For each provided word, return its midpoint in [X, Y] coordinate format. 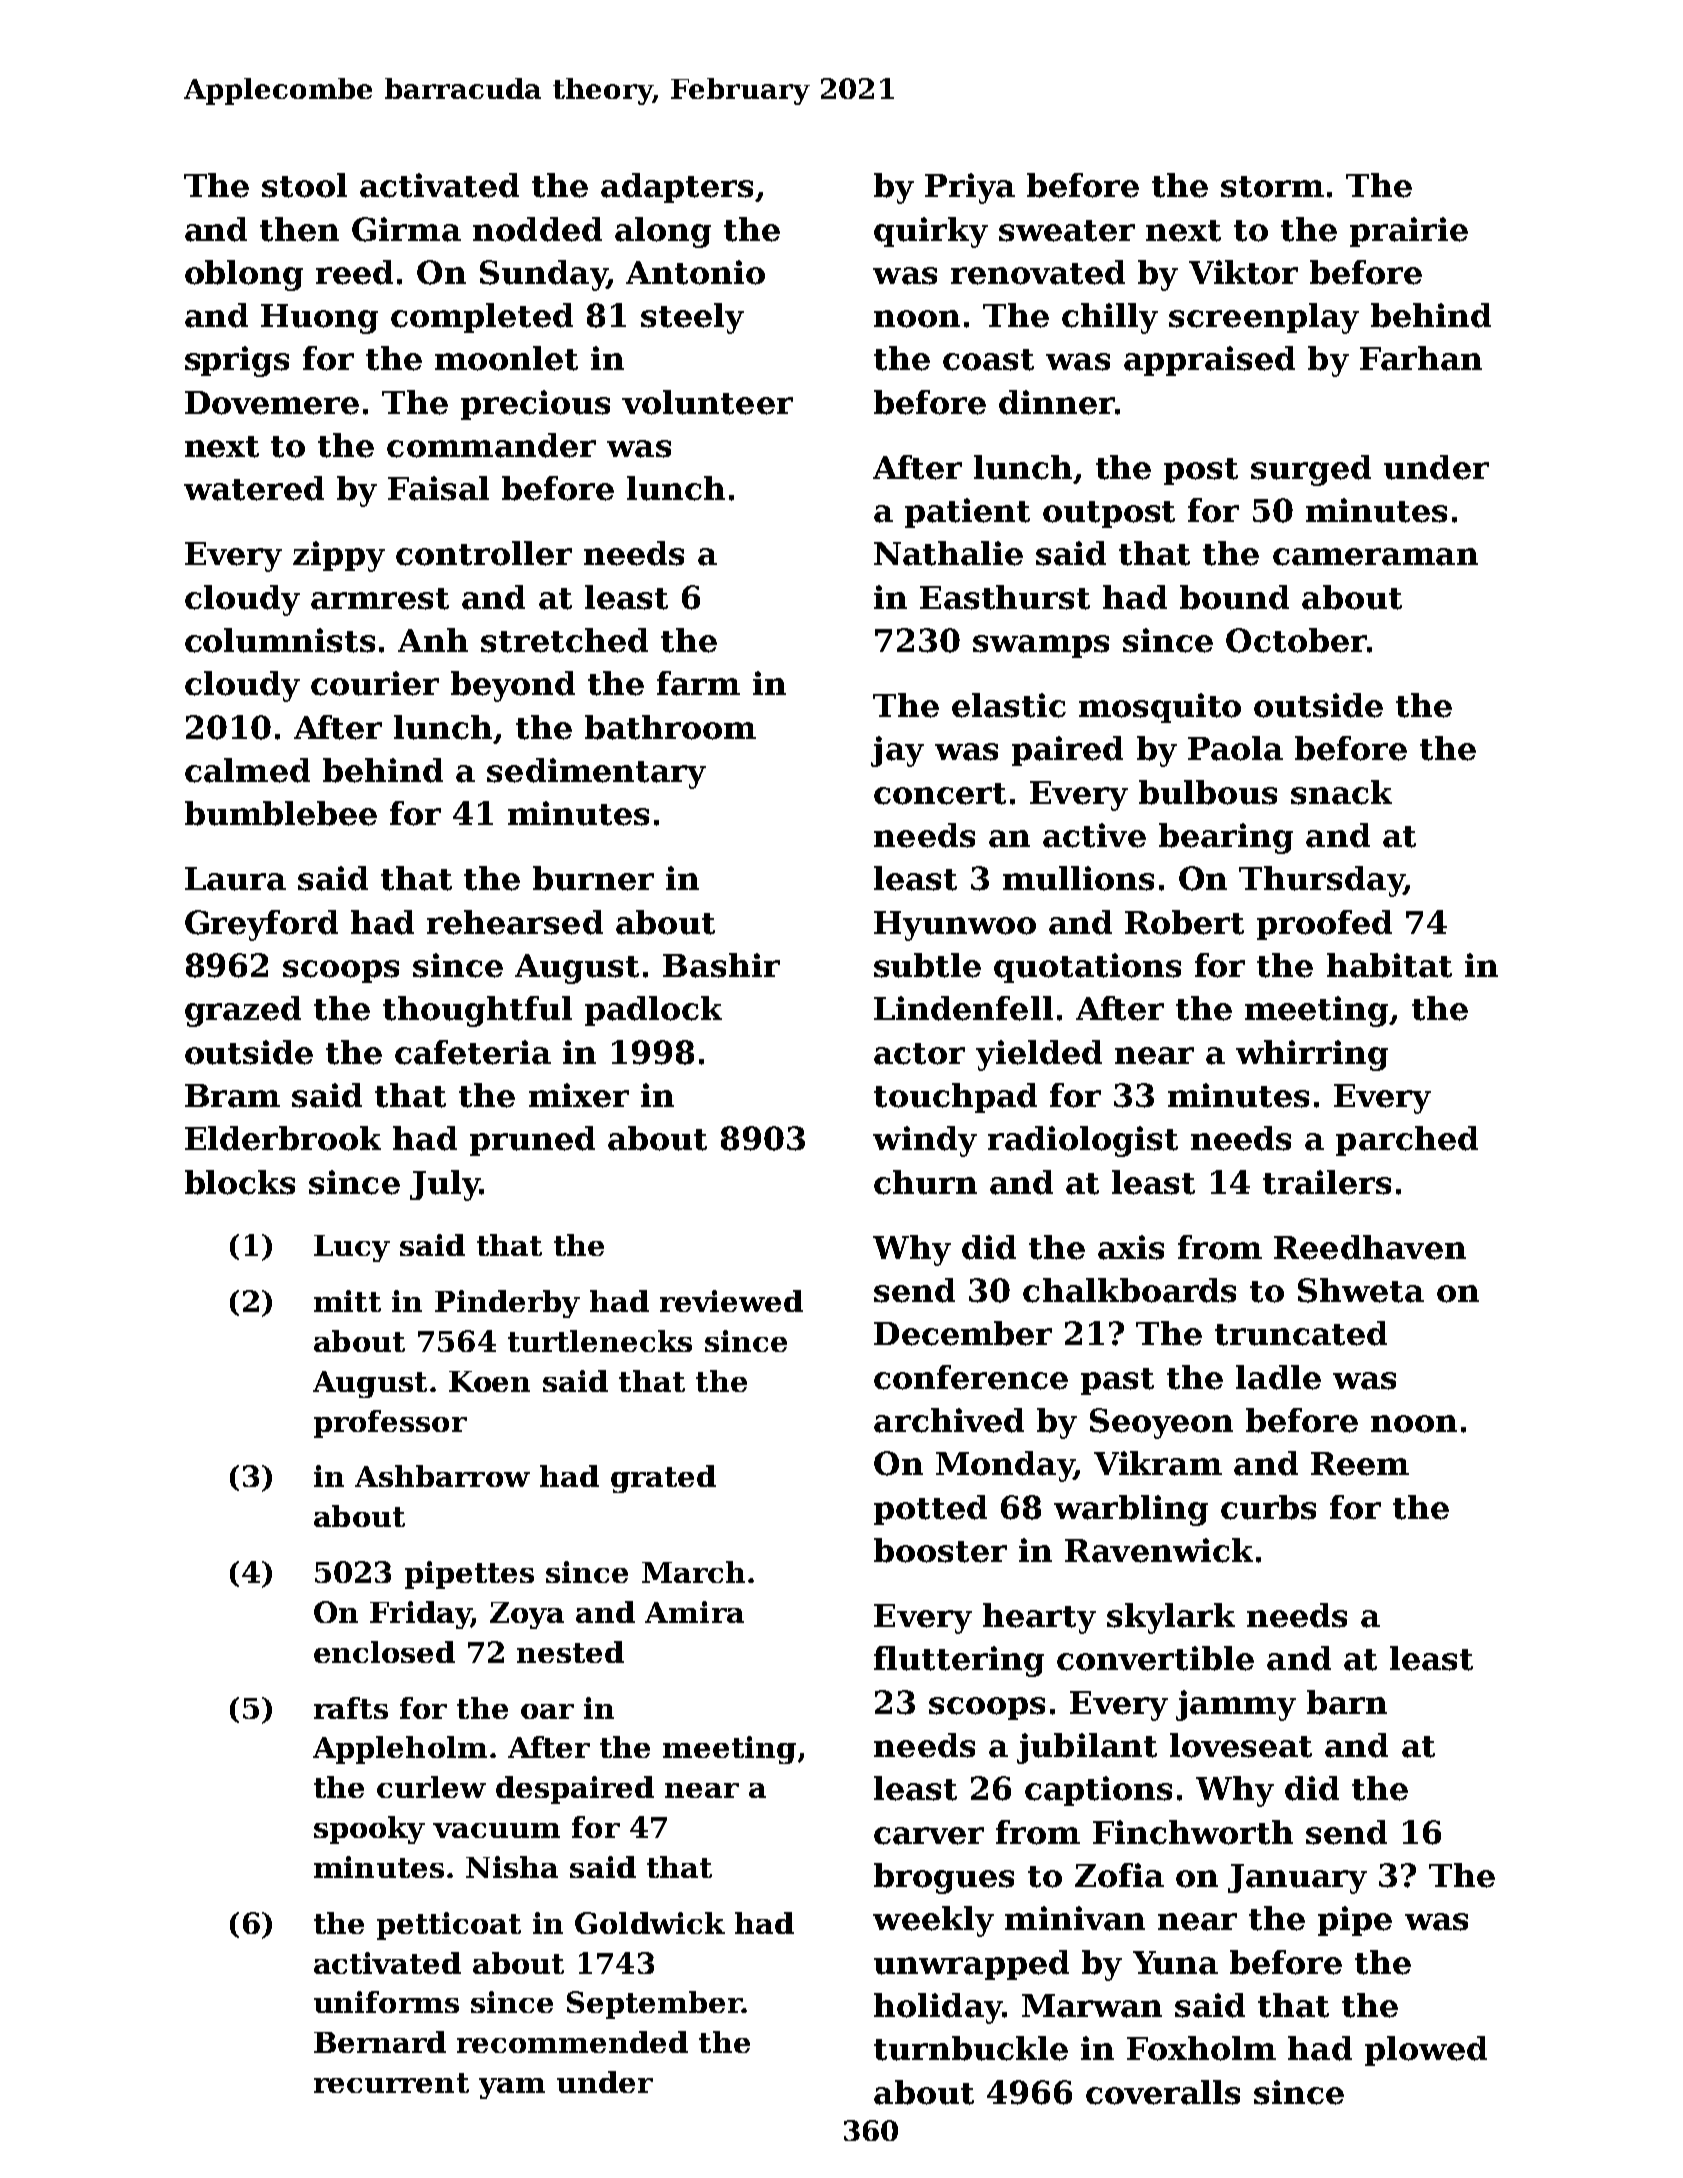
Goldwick [650, 1923]
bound [1234, 597]
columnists [280, 640]
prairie [1409, 232]
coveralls [1163, 2092]
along [663, 232]
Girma [406, 229]
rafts [351, 1708]
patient [967, 513]
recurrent [391, 2083]
